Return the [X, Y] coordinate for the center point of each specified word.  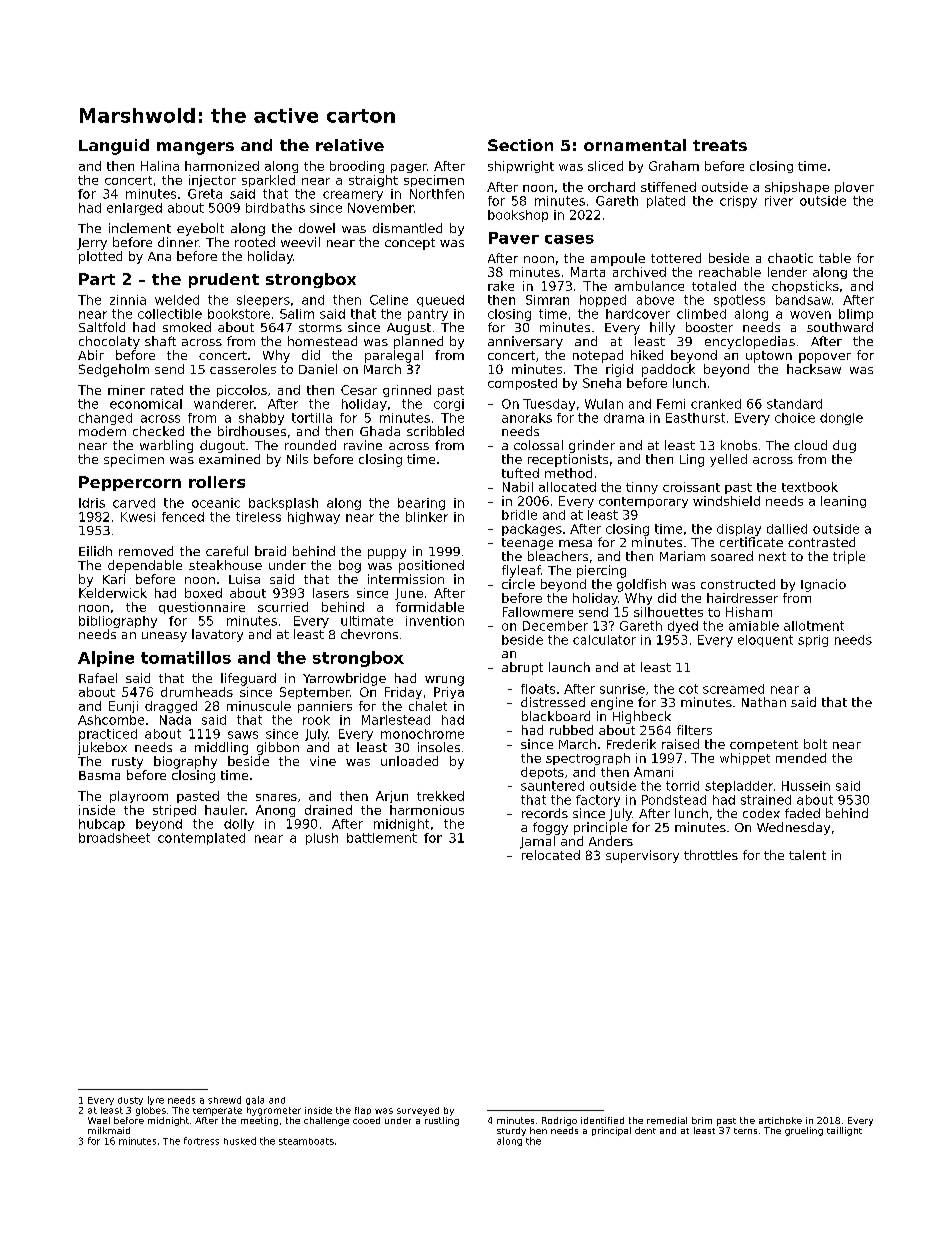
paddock [668, 370]
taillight [844, 1131]
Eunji [123, 707]
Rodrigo [559, 1121]
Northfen [437, 194]
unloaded [409, 761]
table [835, 258]
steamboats [306, 1141]
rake [501, 286]
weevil [300, 242]
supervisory [642, 856]
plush [322, 839]
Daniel [318, 369]
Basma [99, 775]
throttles [711, 855]
